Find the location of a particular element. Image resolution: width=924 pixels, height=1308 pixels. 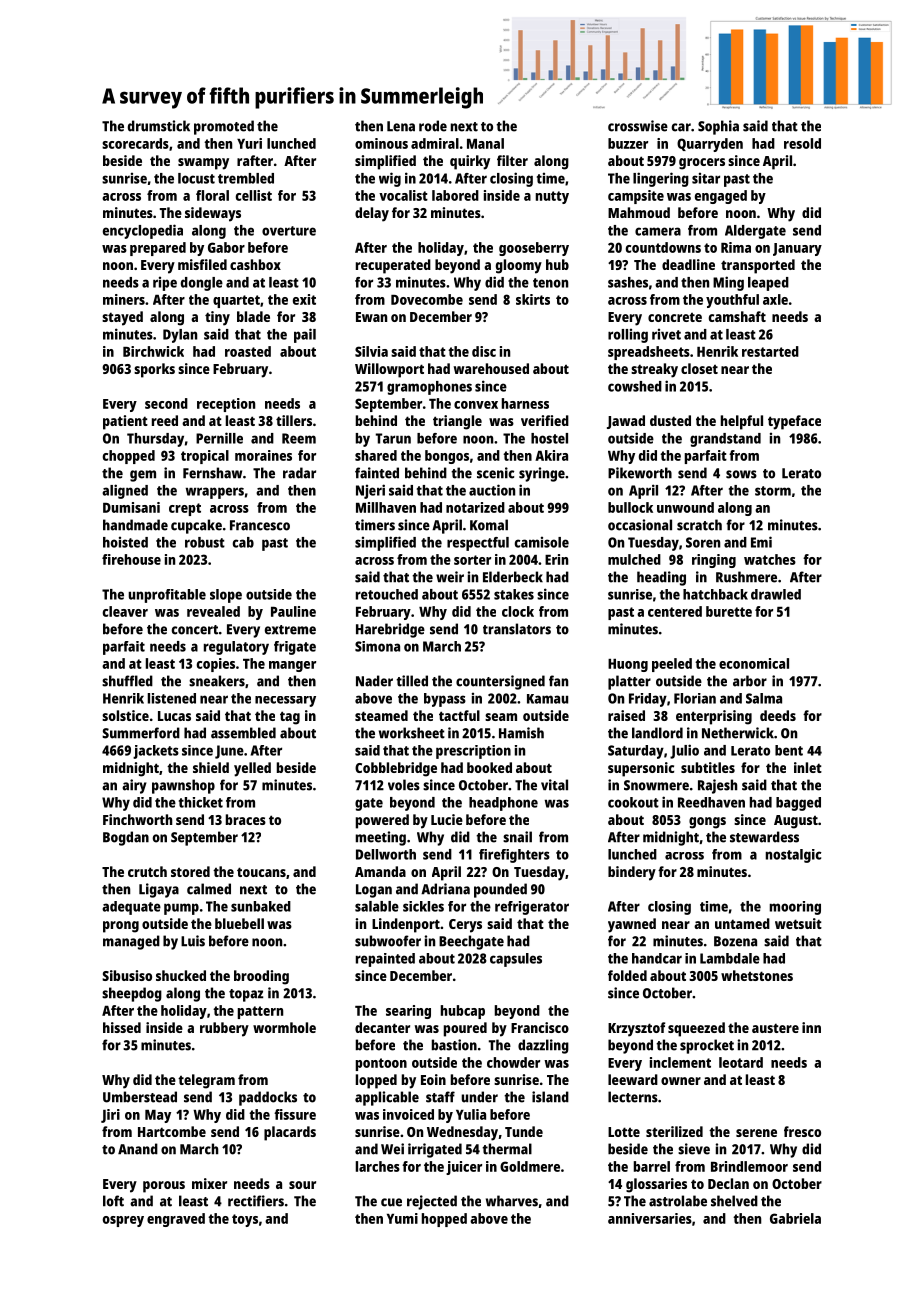

transported is located at coordinates (758, 266).
